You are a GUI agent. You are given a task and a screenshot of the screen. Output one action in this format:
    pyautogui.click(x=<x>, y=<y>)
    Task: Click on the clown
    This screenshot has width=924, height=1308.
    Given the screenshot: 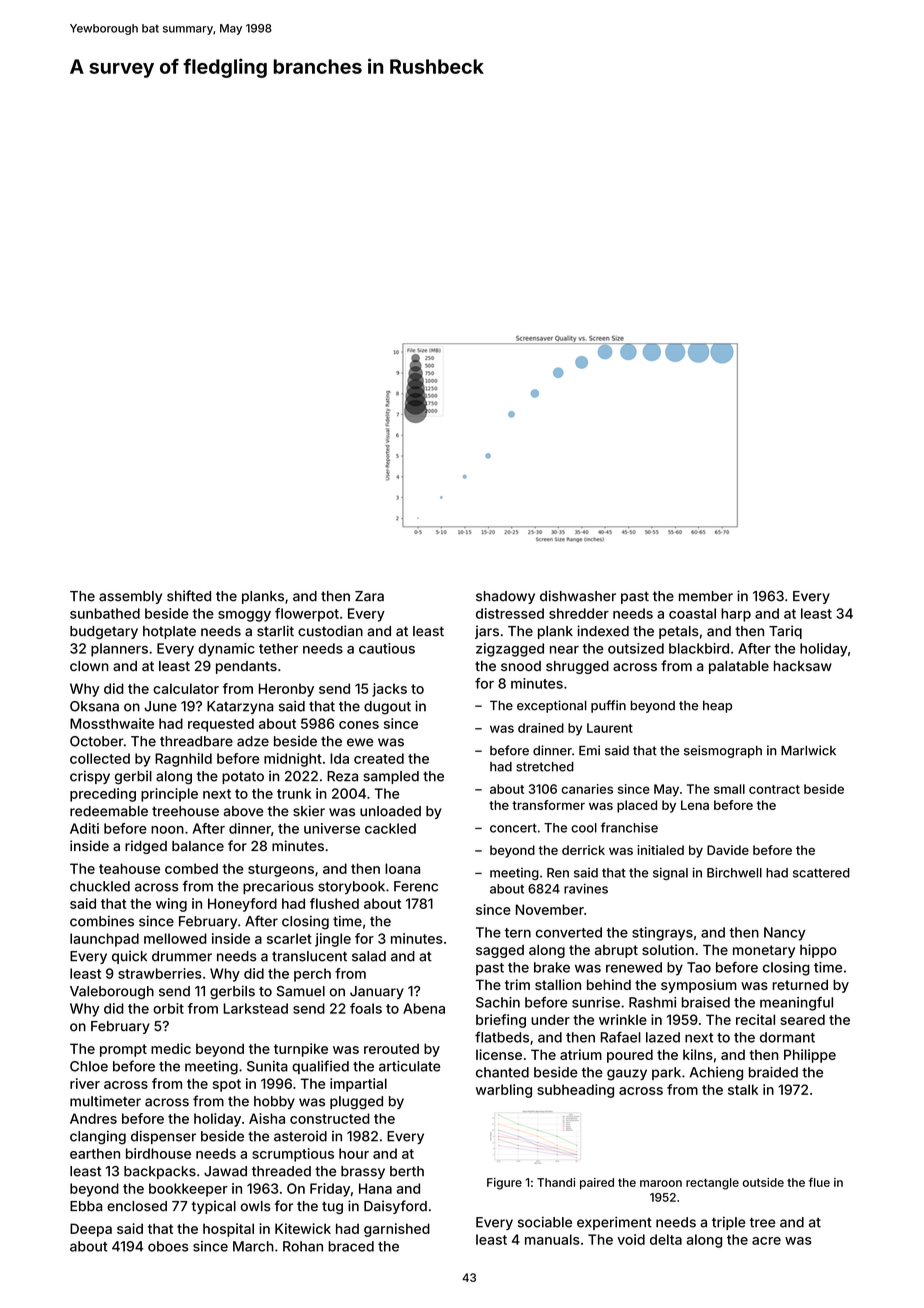 What is the action you would take?
    pyautogui.click(x=89, y=666)
